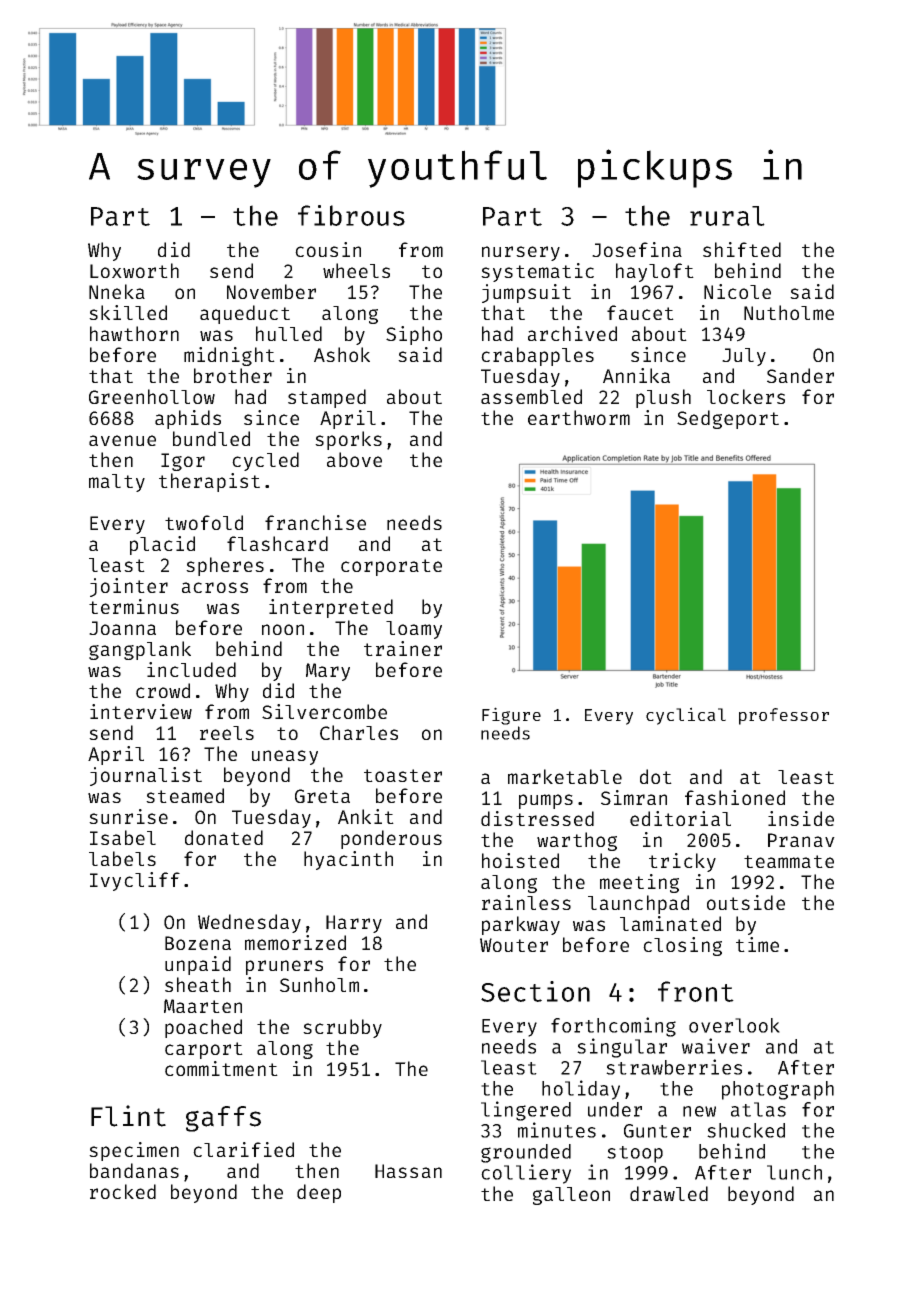 Image resolution: width=924 pixels, height=1311 pixels. What do you see at coordinates (354, 924) in the page?
I see `Harry` at bounding box center [354, 924].
